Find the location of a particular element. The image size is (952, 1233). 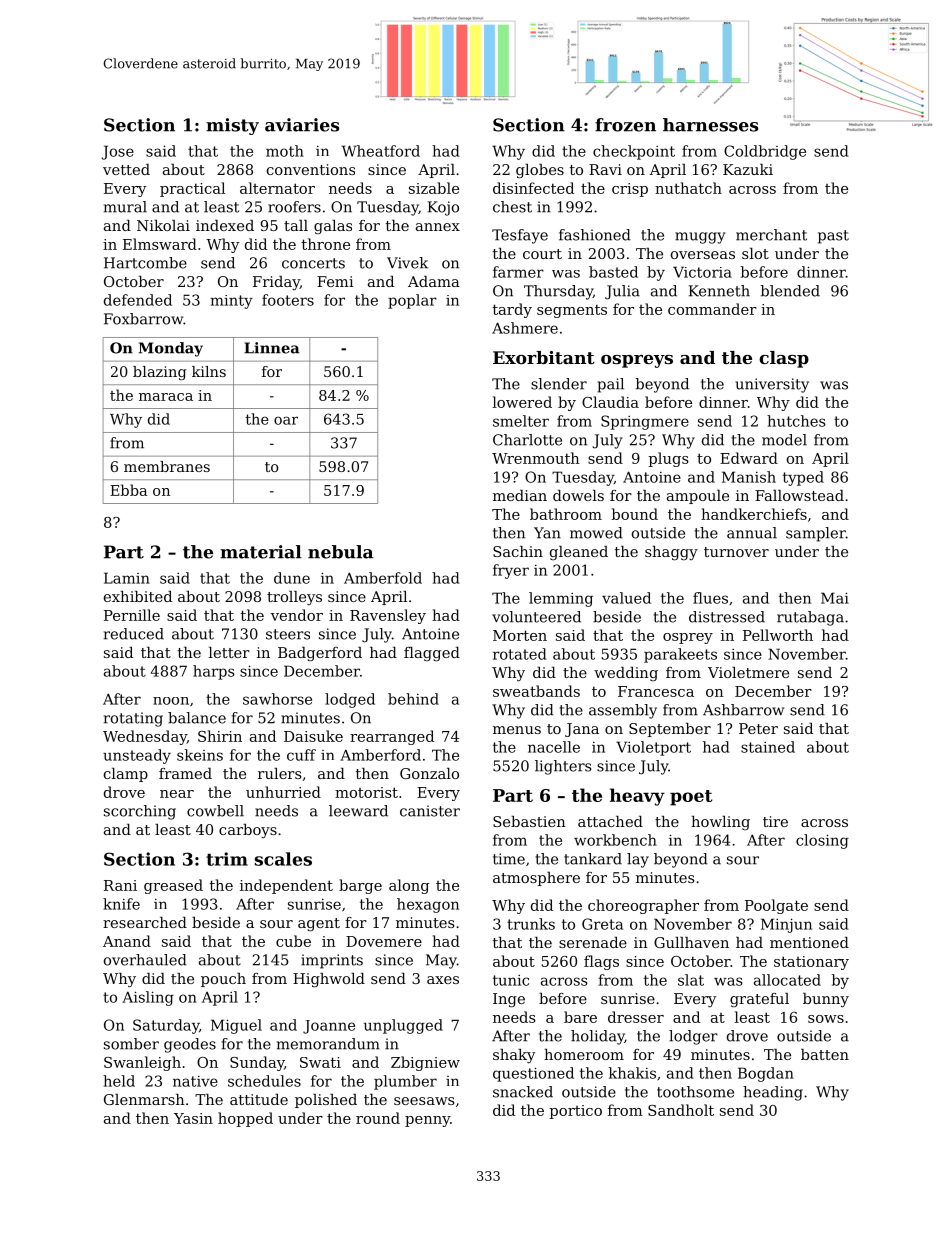

Glenmarsh is located at coordinates (144, 1099).
